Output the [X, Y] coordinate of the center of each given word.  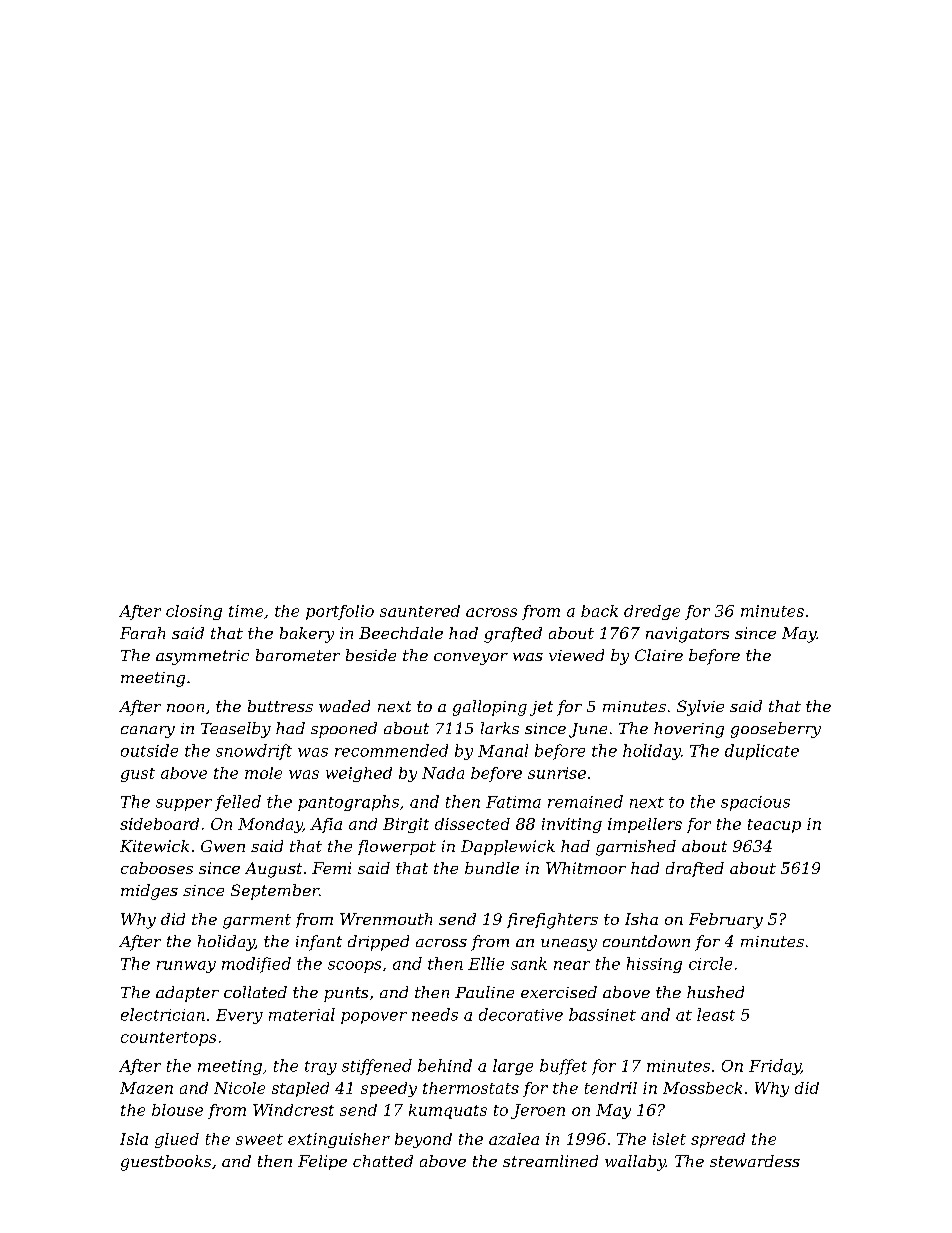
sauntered [420, 611]
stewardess [755, 1161]
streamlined [550, 1161]
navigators [687, 635]
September [275, 892]
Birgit [406, 825]
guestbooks [166, 1163]
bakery [307, 635]
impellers [645, 825]
